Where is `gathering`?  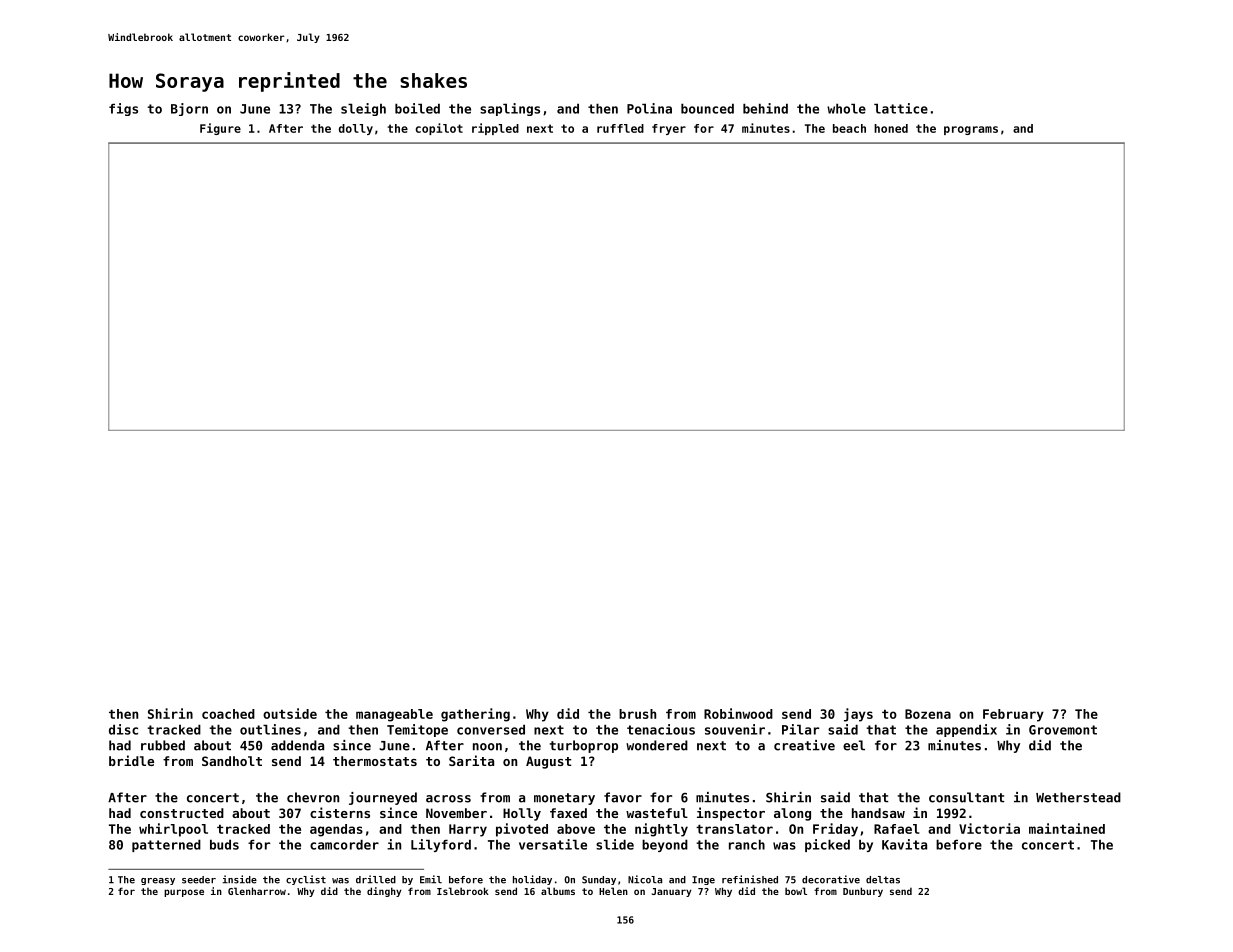
gathering is located at coordinates (475, 715).
